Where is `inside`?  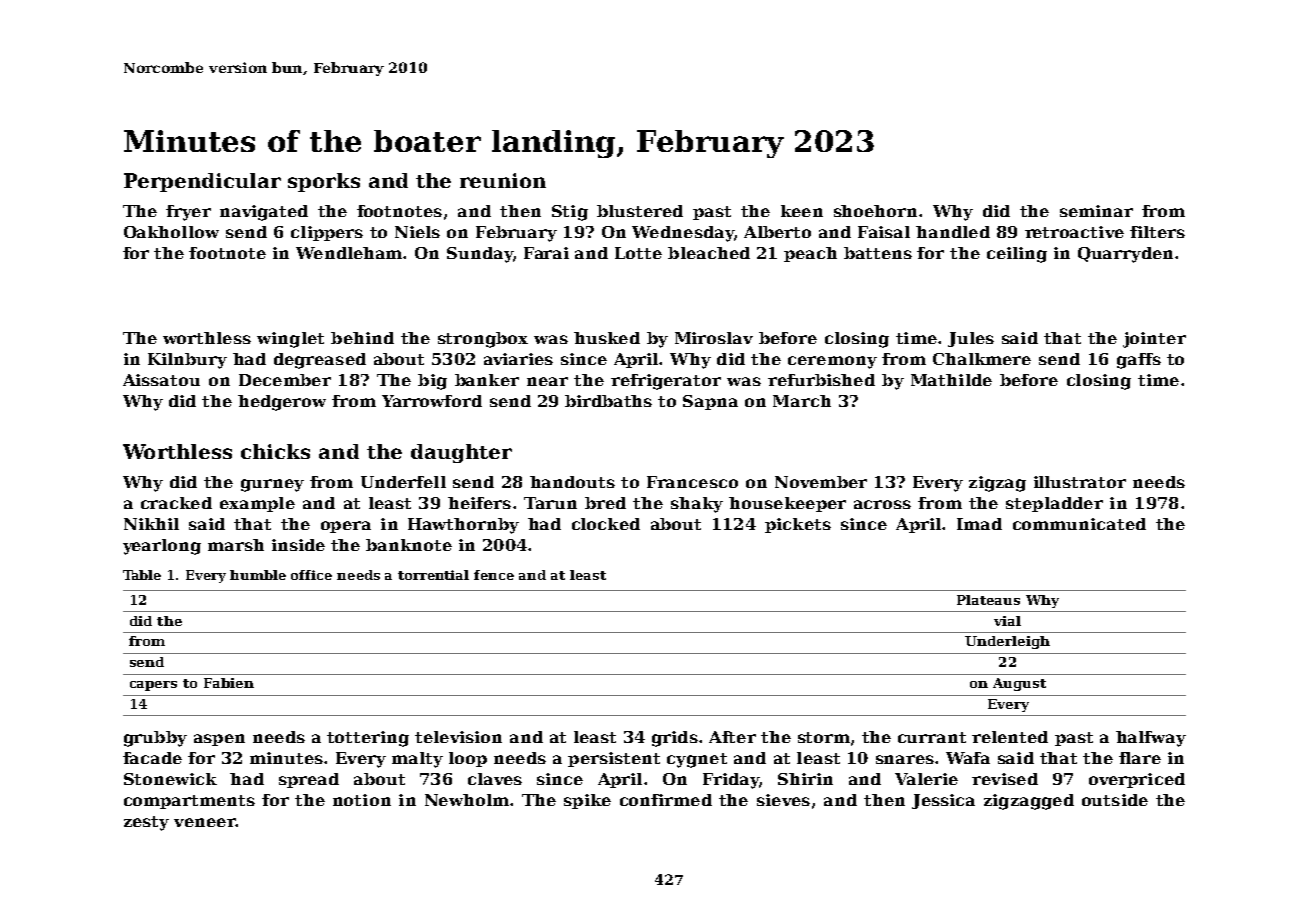
inside is located at coordinates (298, 545).
